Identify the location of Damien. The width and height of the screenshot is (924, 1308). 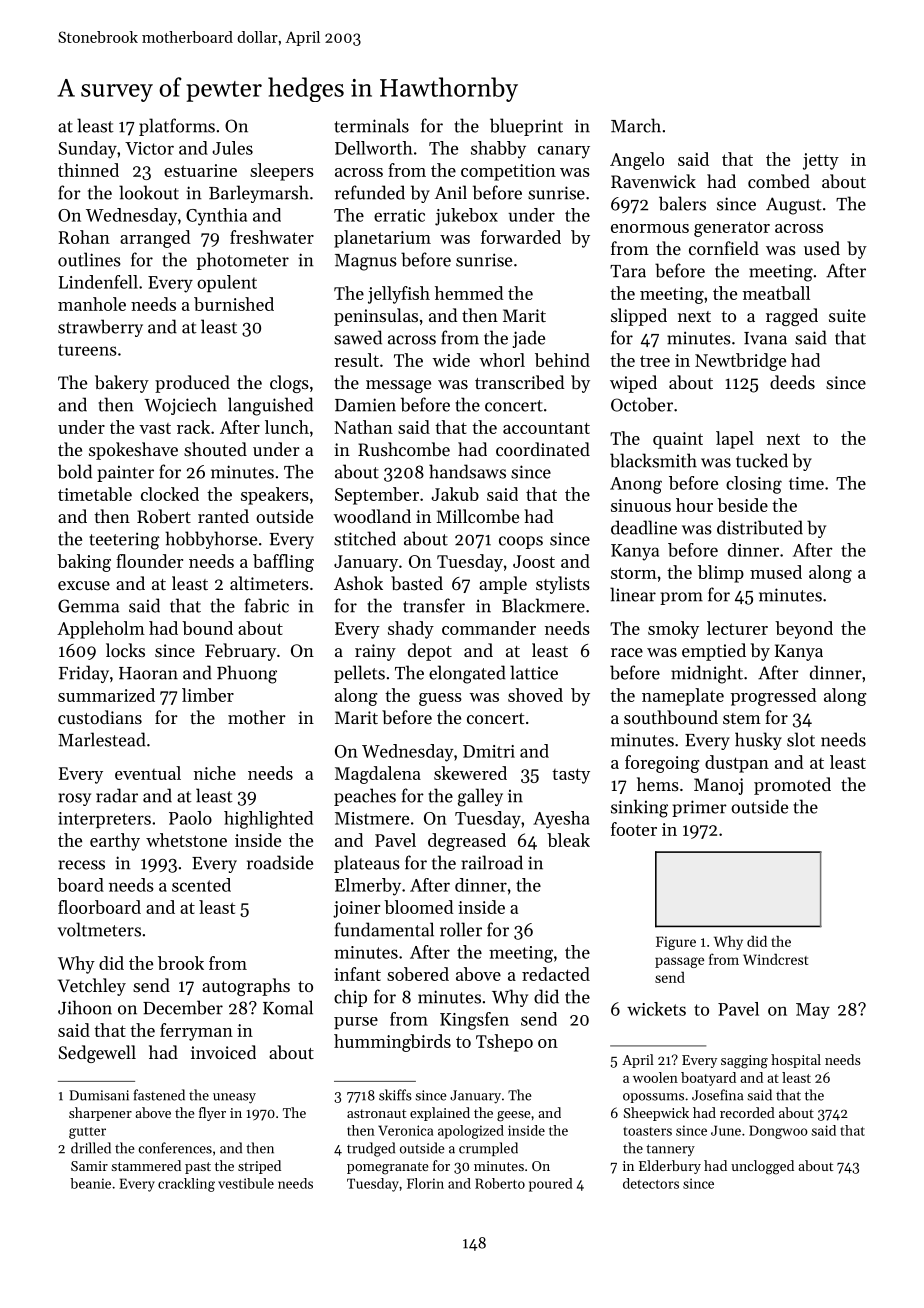
(365, 405).
